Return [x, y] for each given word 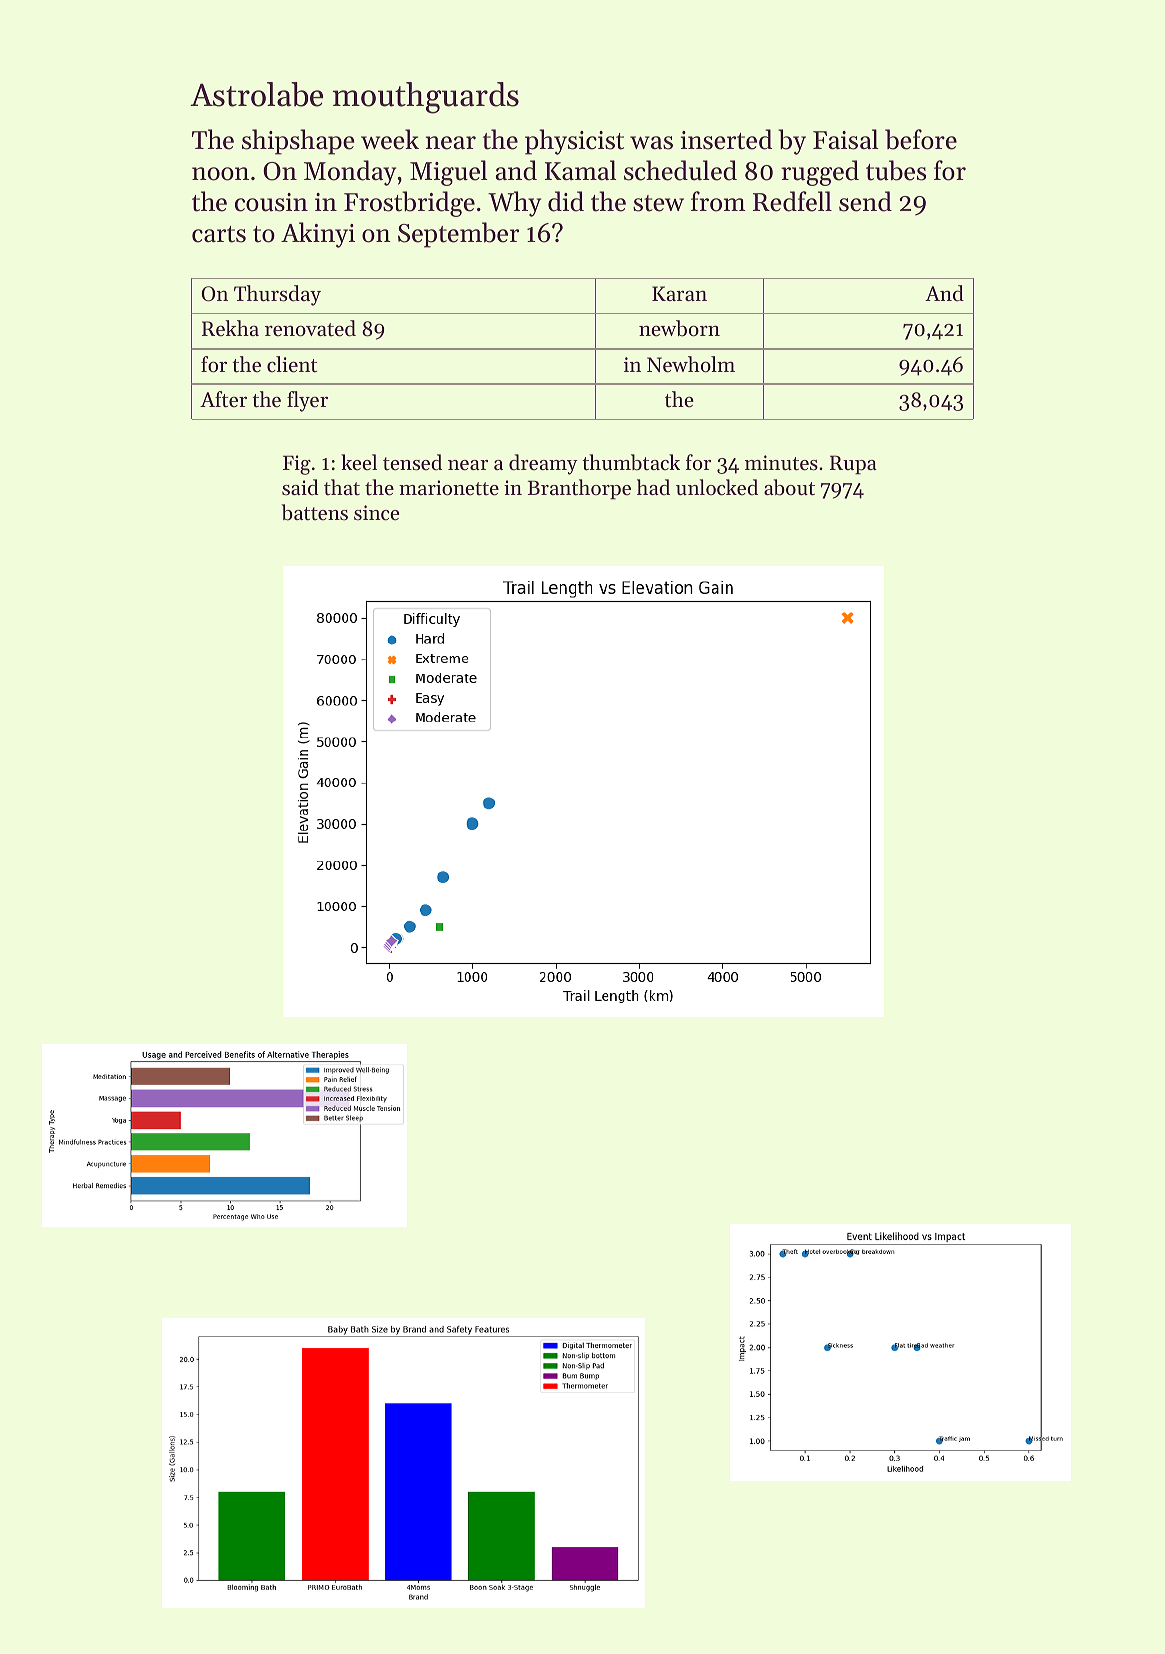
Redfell [792, 201]
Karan [679, 293]
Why [514, 204]
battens [314, 512]
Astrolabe [256, 94]
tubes [896, 170]
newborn [679, 328]
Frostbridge [409, 204]
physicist [574, 142]
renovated [310, 328]
